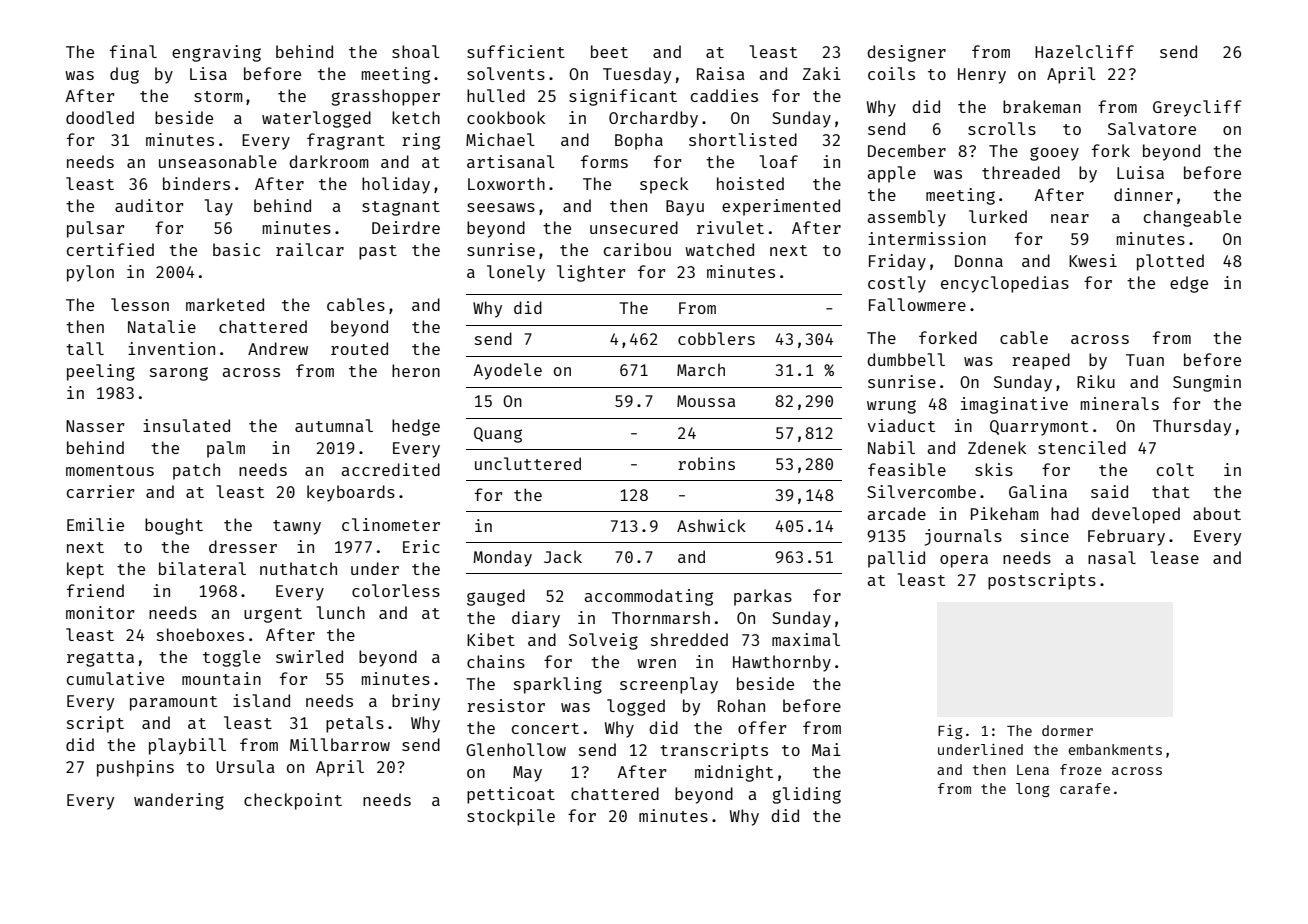 The image size is (1308, 924). What do you see at coordinates (906, 53) in the page?
I see `designer` at bounding box center [906, 53].
